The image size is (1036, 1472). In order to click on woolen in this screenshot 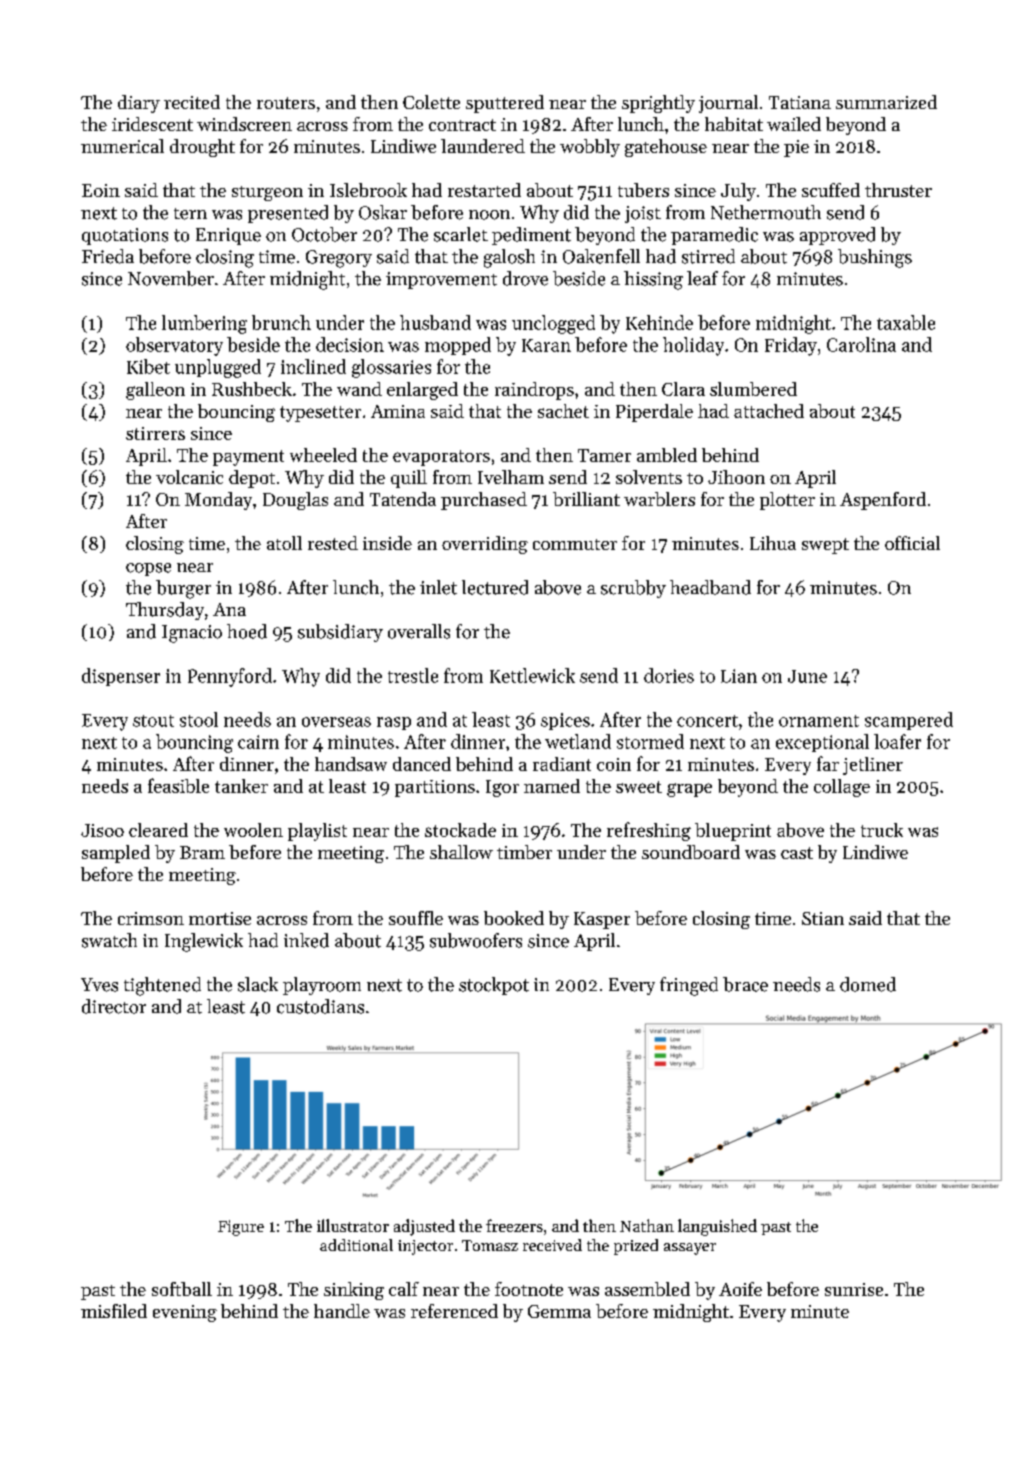, I will do `click(253, 830)`.
